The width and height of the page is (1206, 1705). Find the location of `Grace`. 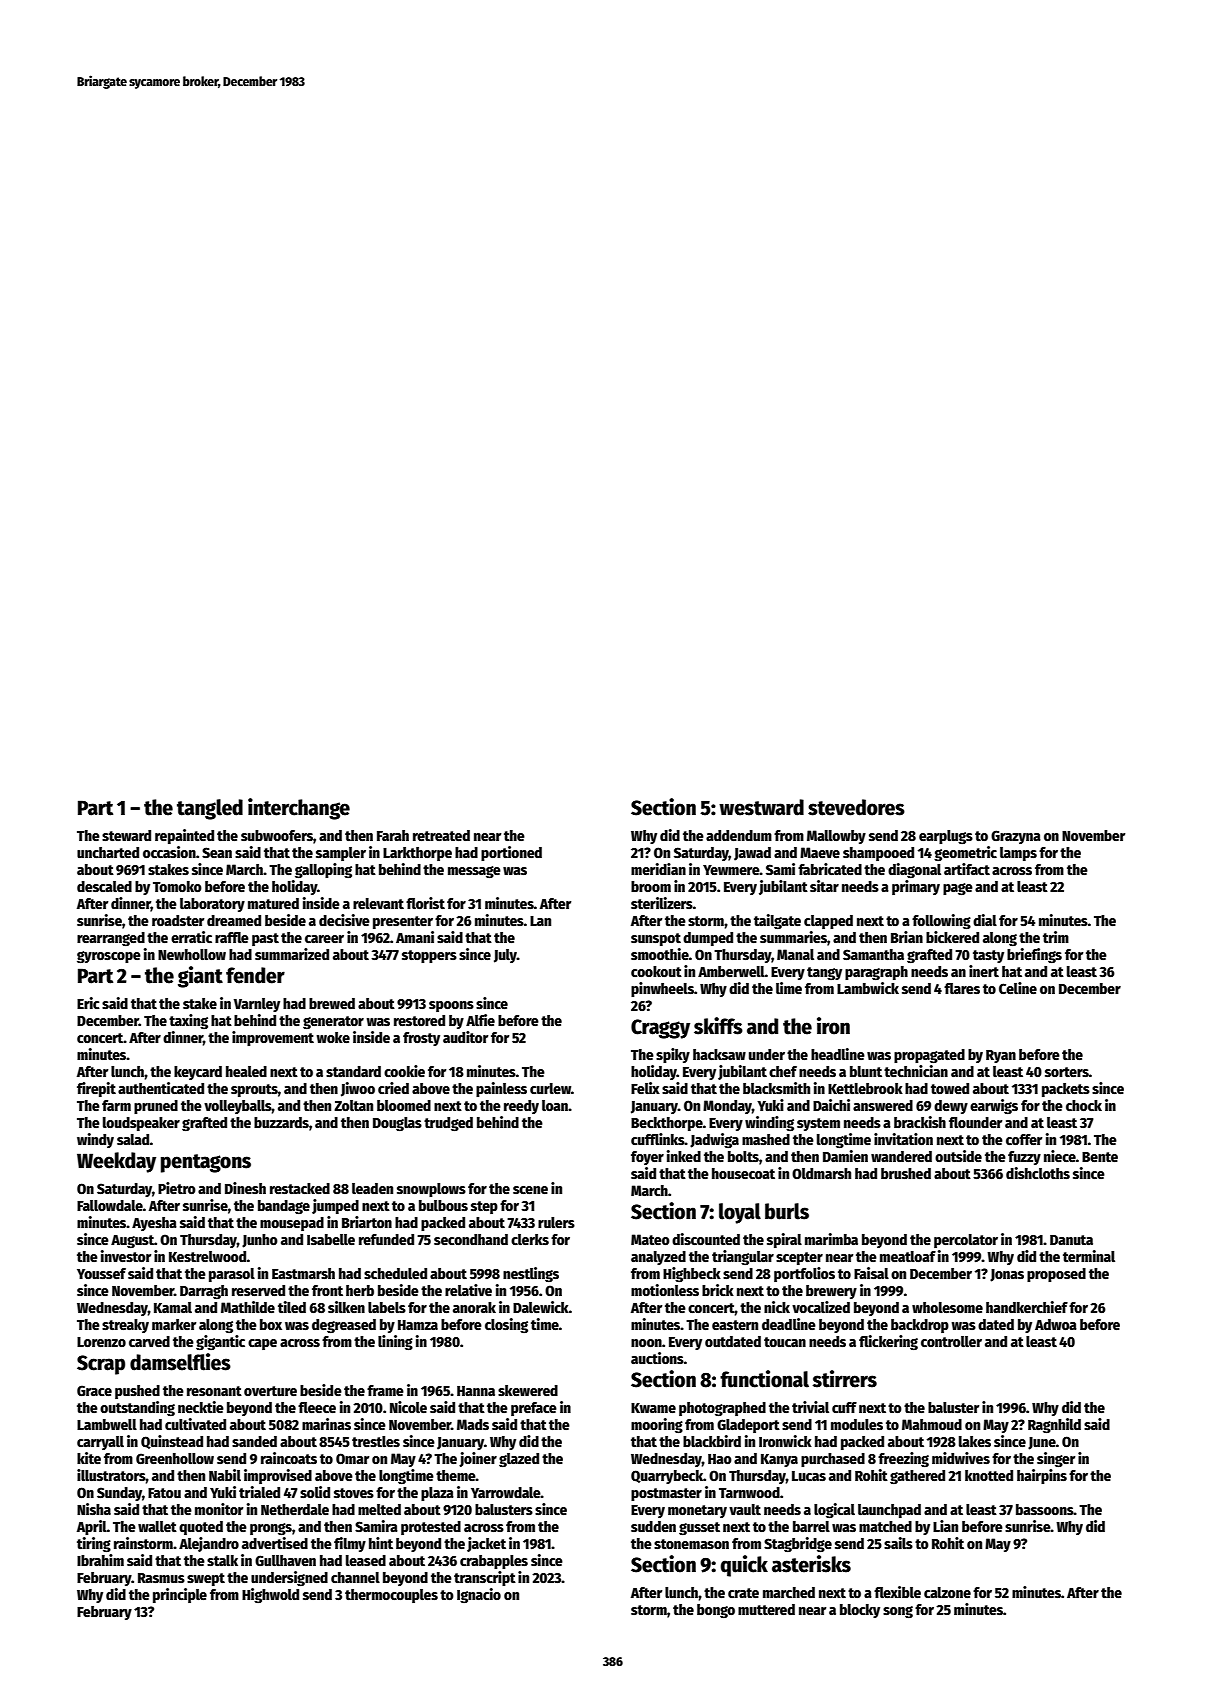

Grace is located at coordinates (94, 1390).
